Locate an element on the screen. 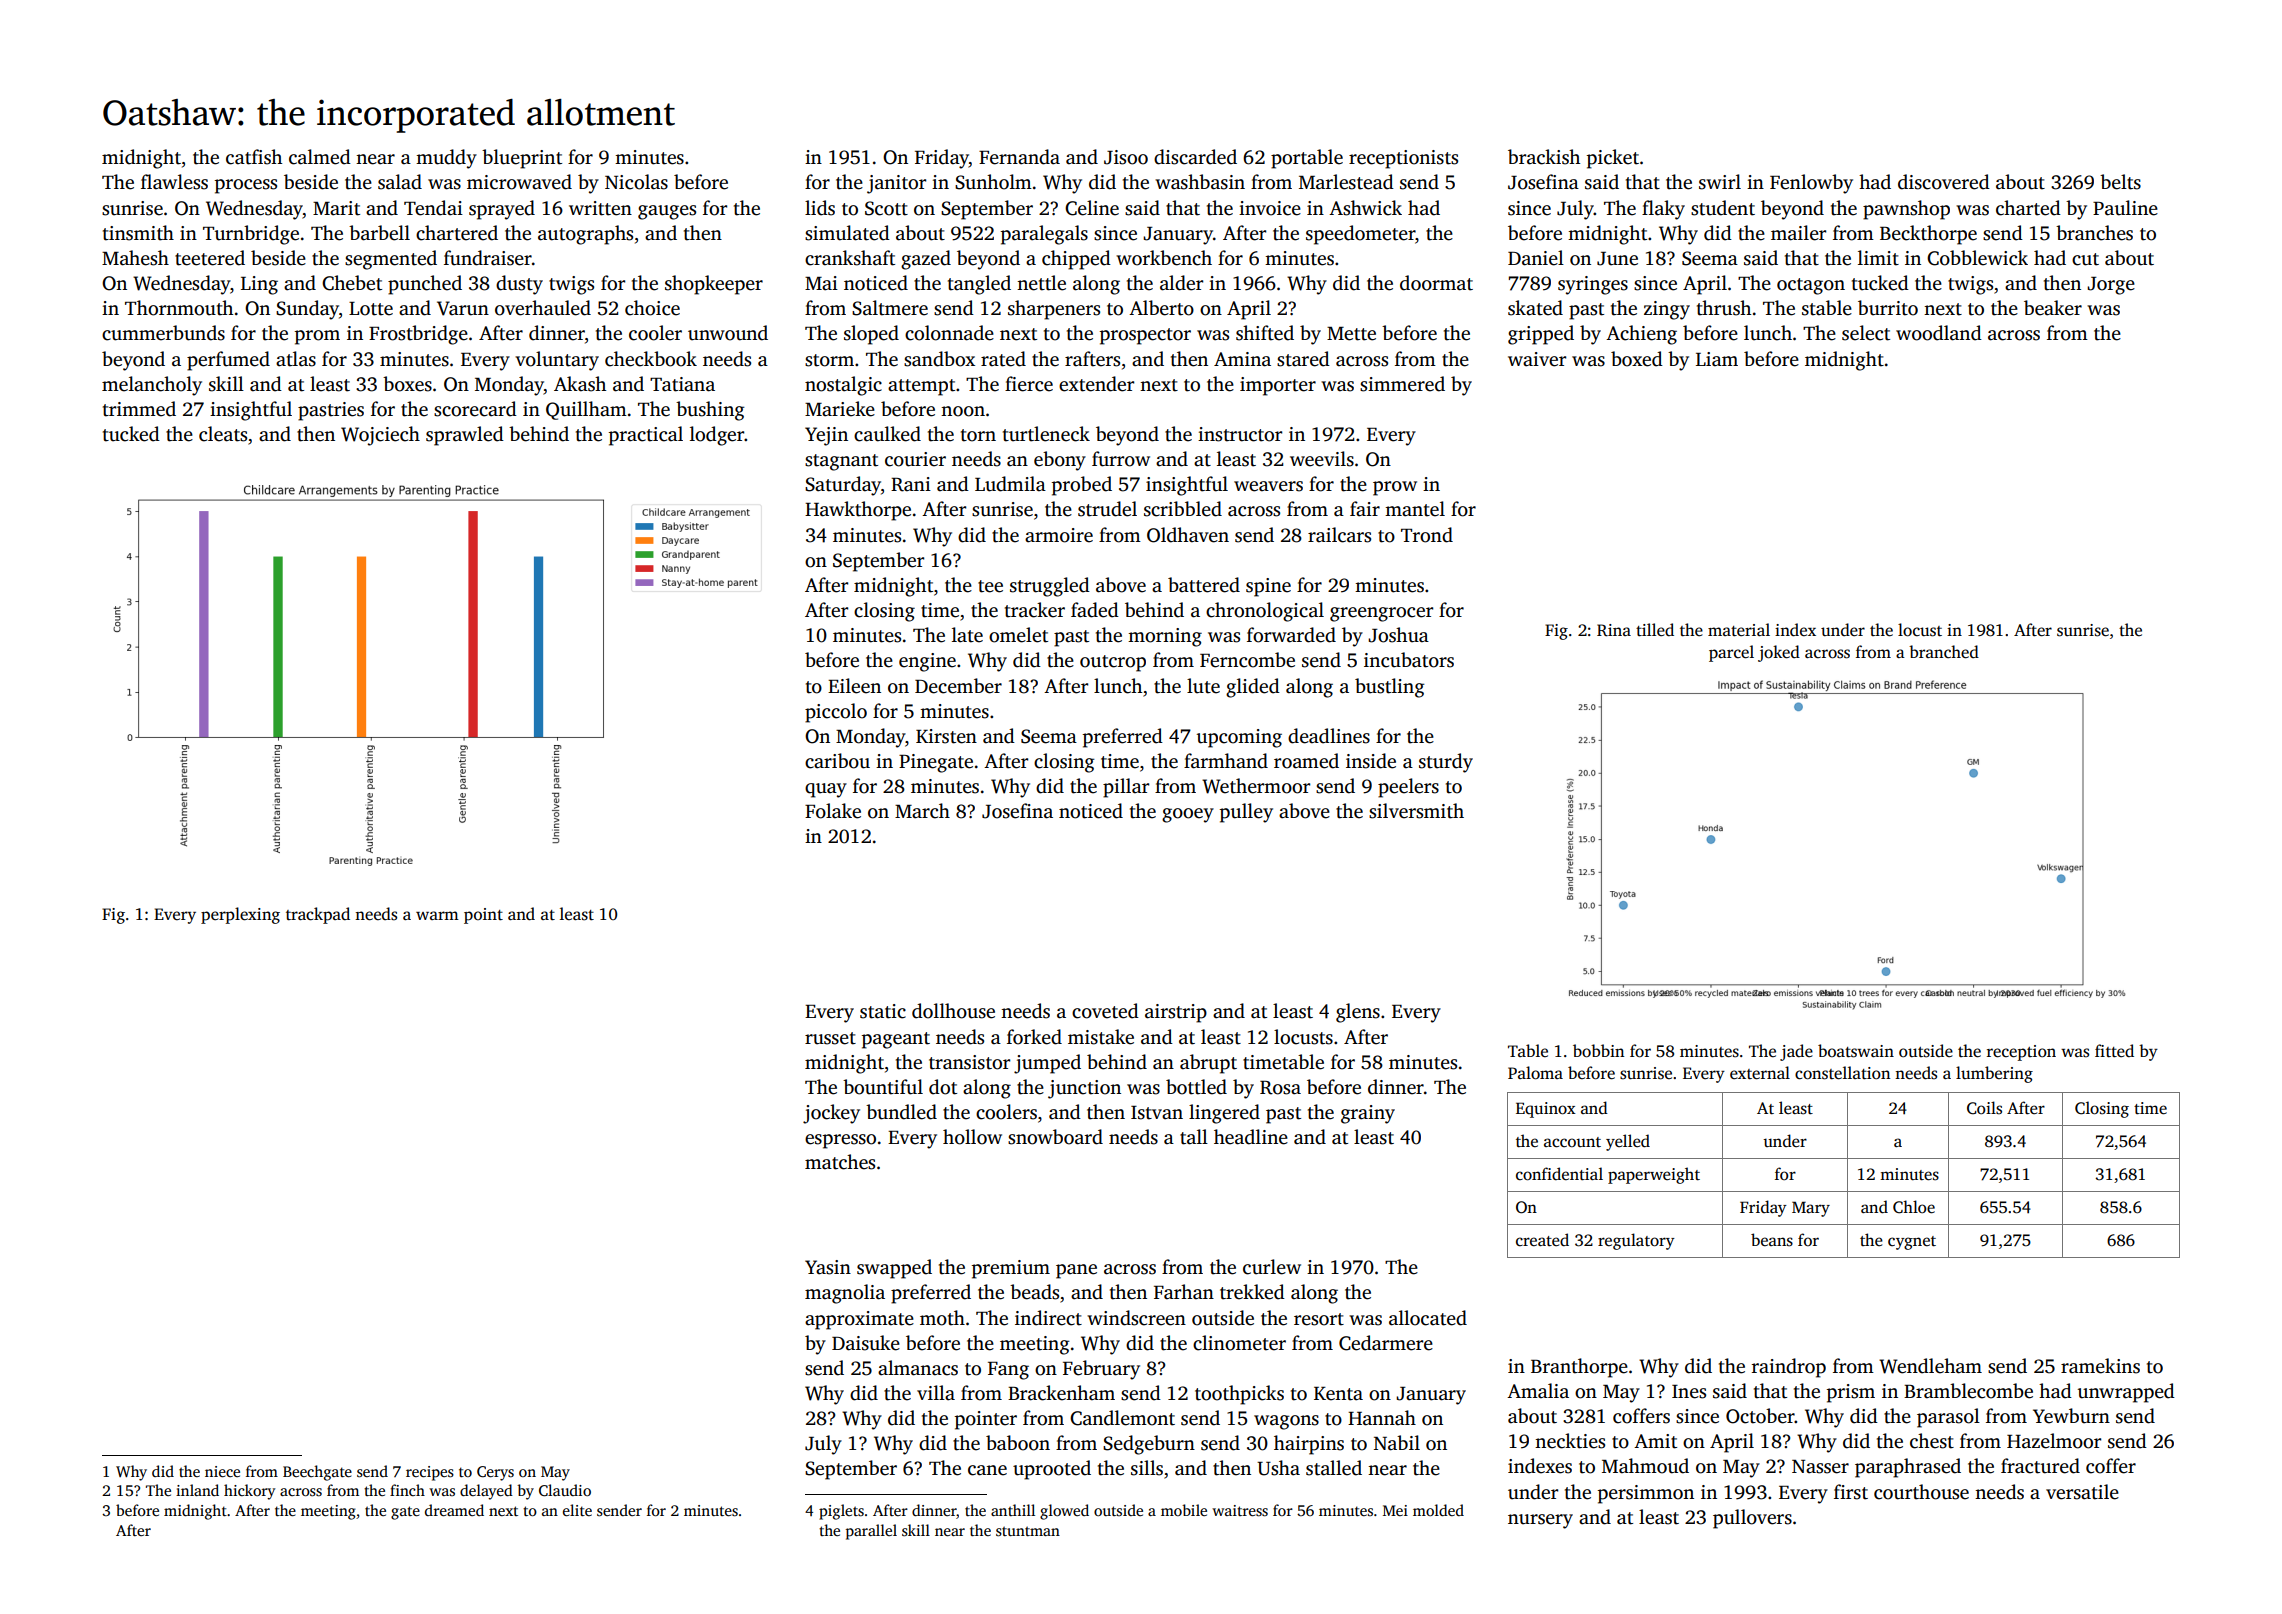 This screenshot has height=1614, width=2282. piccolo is located at coordinates (836, 713).
